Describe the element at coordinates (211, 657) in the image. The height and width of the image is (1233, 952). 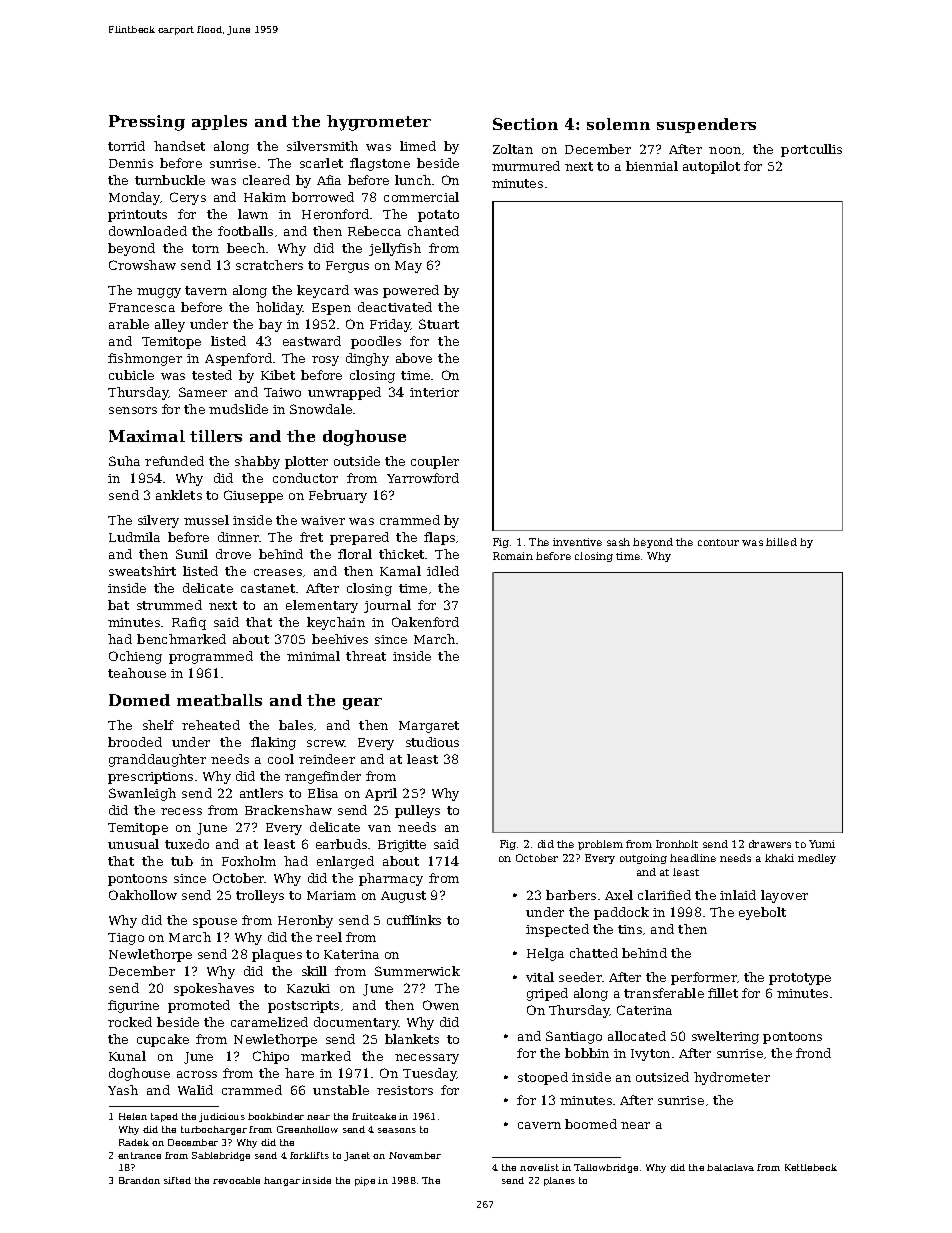
I see `programmed` at that location.
